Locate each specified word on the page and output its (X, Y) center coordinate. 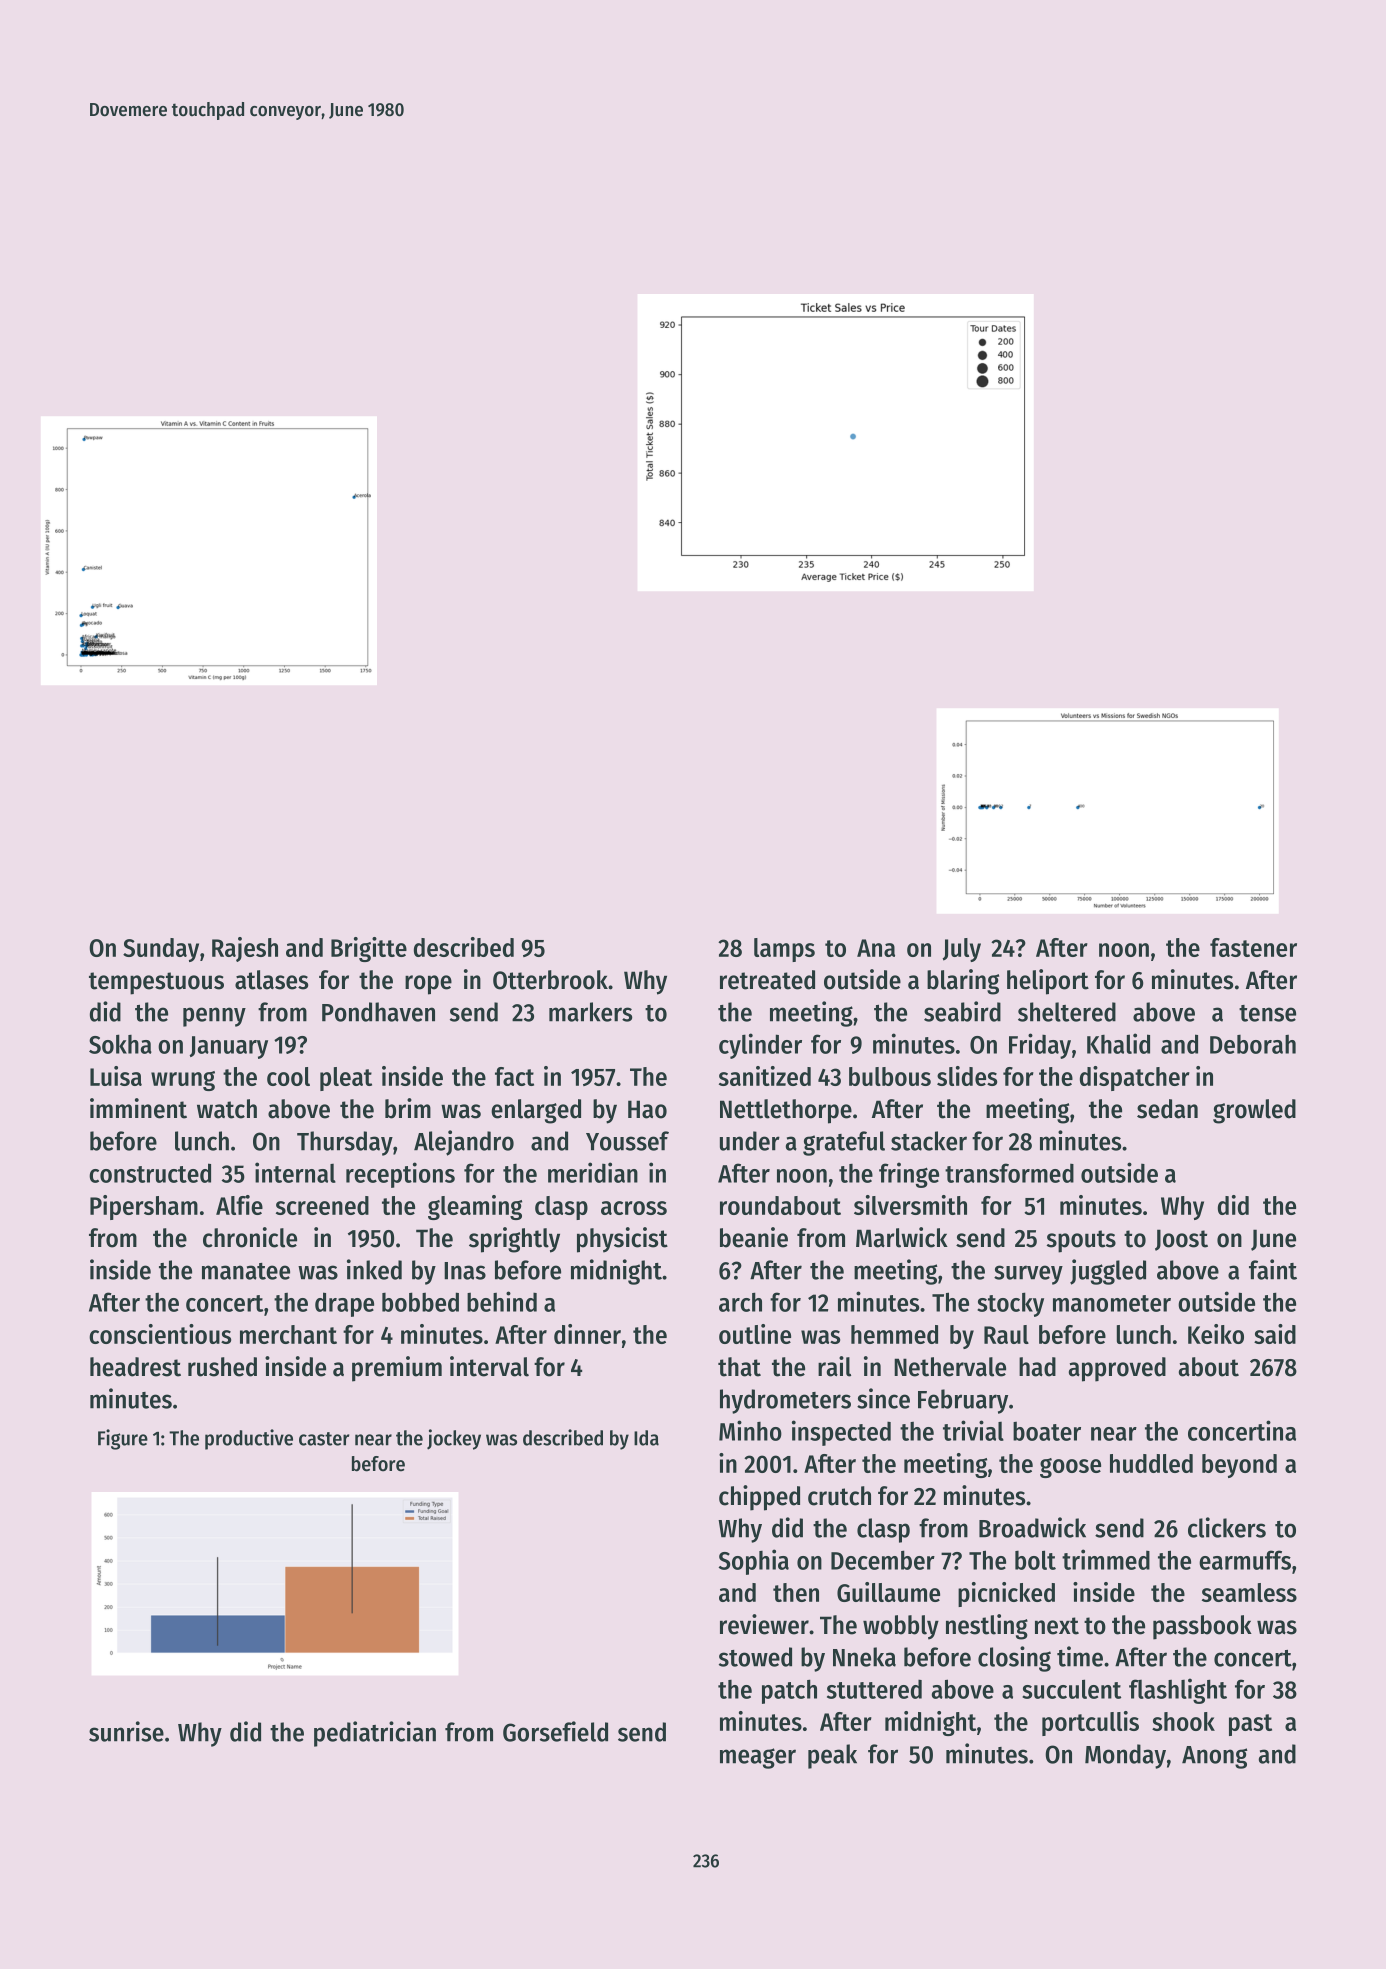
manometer (1112, 1303)
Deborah (1253, 1044)
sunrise (126, 1731)
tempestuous (156, 983)
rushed (222, 1367)
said (1275, 1334)
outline (755, 1334)
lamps (784, 950)
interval (489, 1366)
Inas (465, 1271)
